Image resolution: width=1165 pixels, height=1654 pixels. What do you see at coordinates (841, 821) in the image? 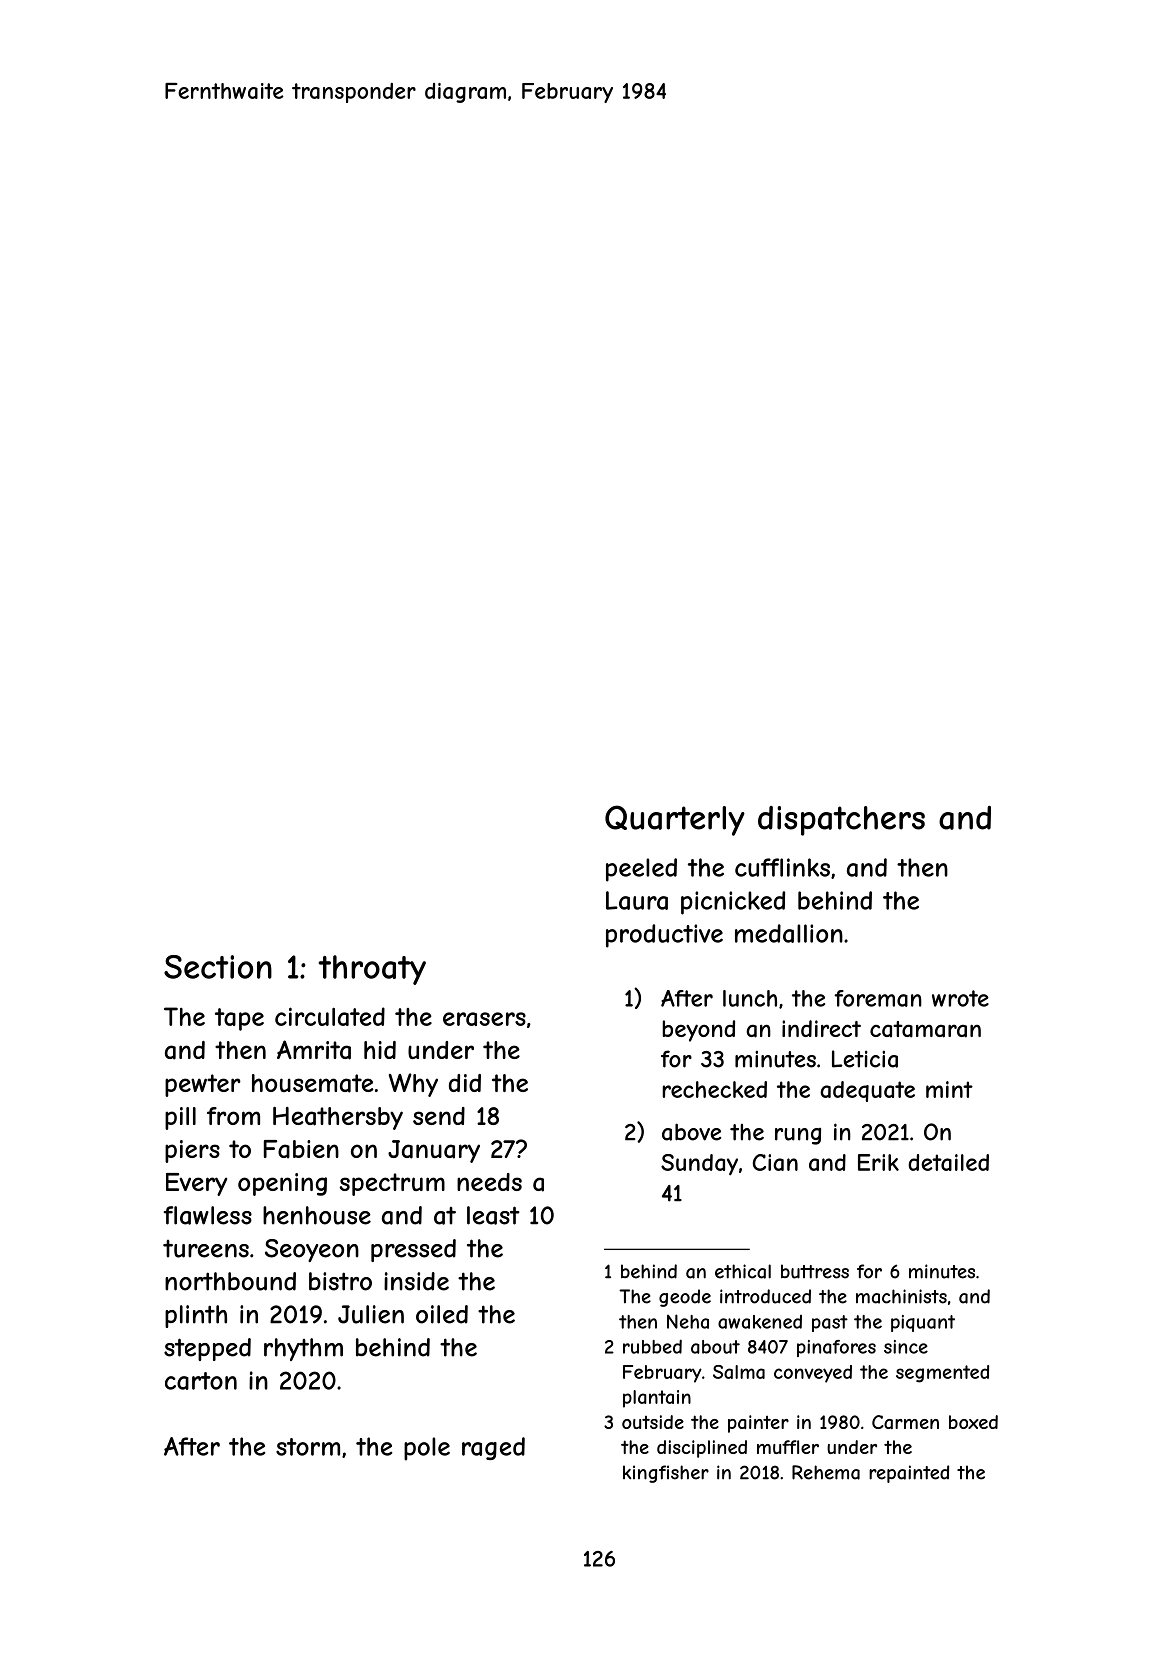
I see `dispatchers` at bounding box center [841, 821].
